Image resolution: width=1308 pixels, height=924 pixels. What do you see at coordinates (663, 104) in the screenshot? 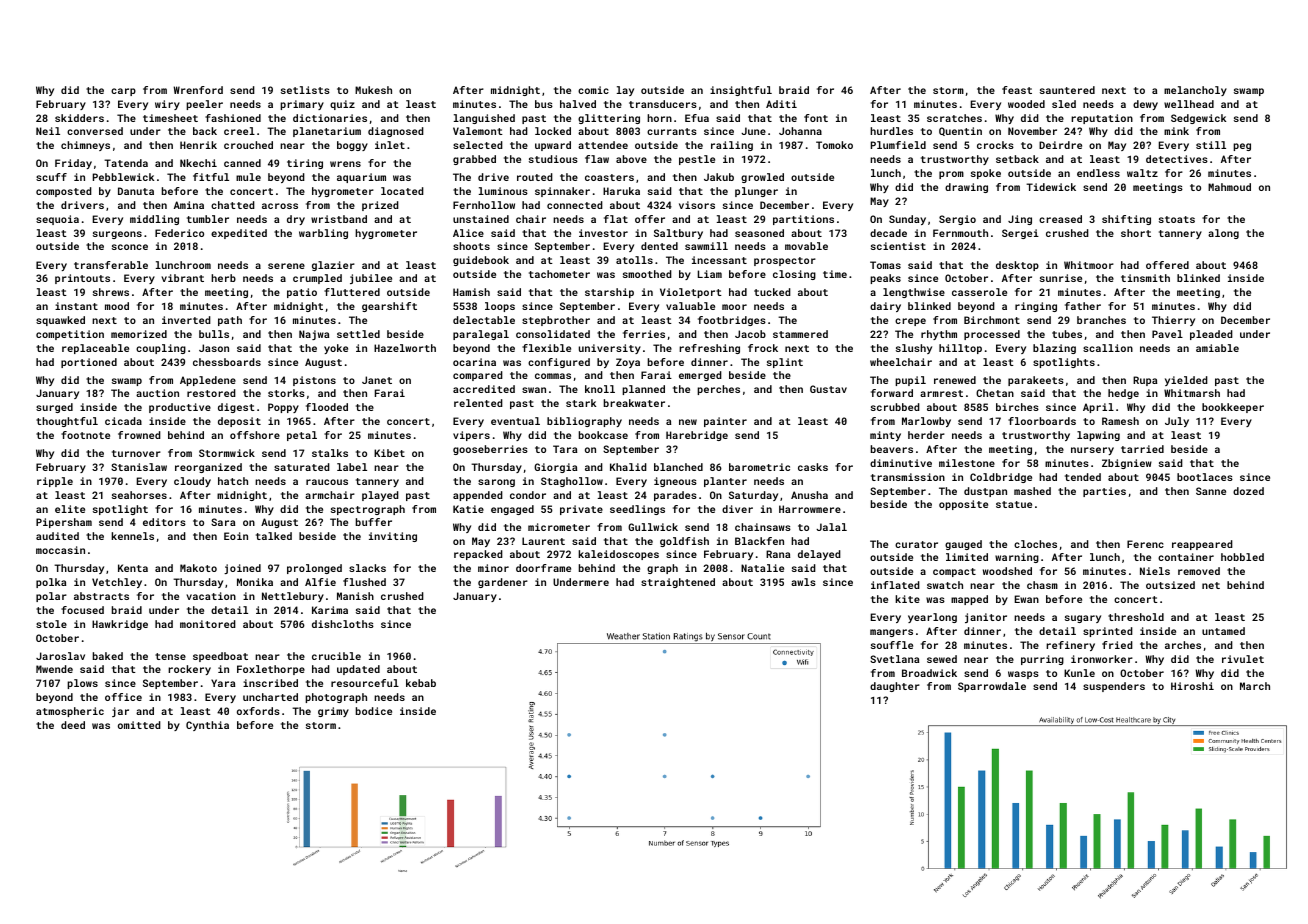
I see `transducers` at bounding box center [663, 104].
